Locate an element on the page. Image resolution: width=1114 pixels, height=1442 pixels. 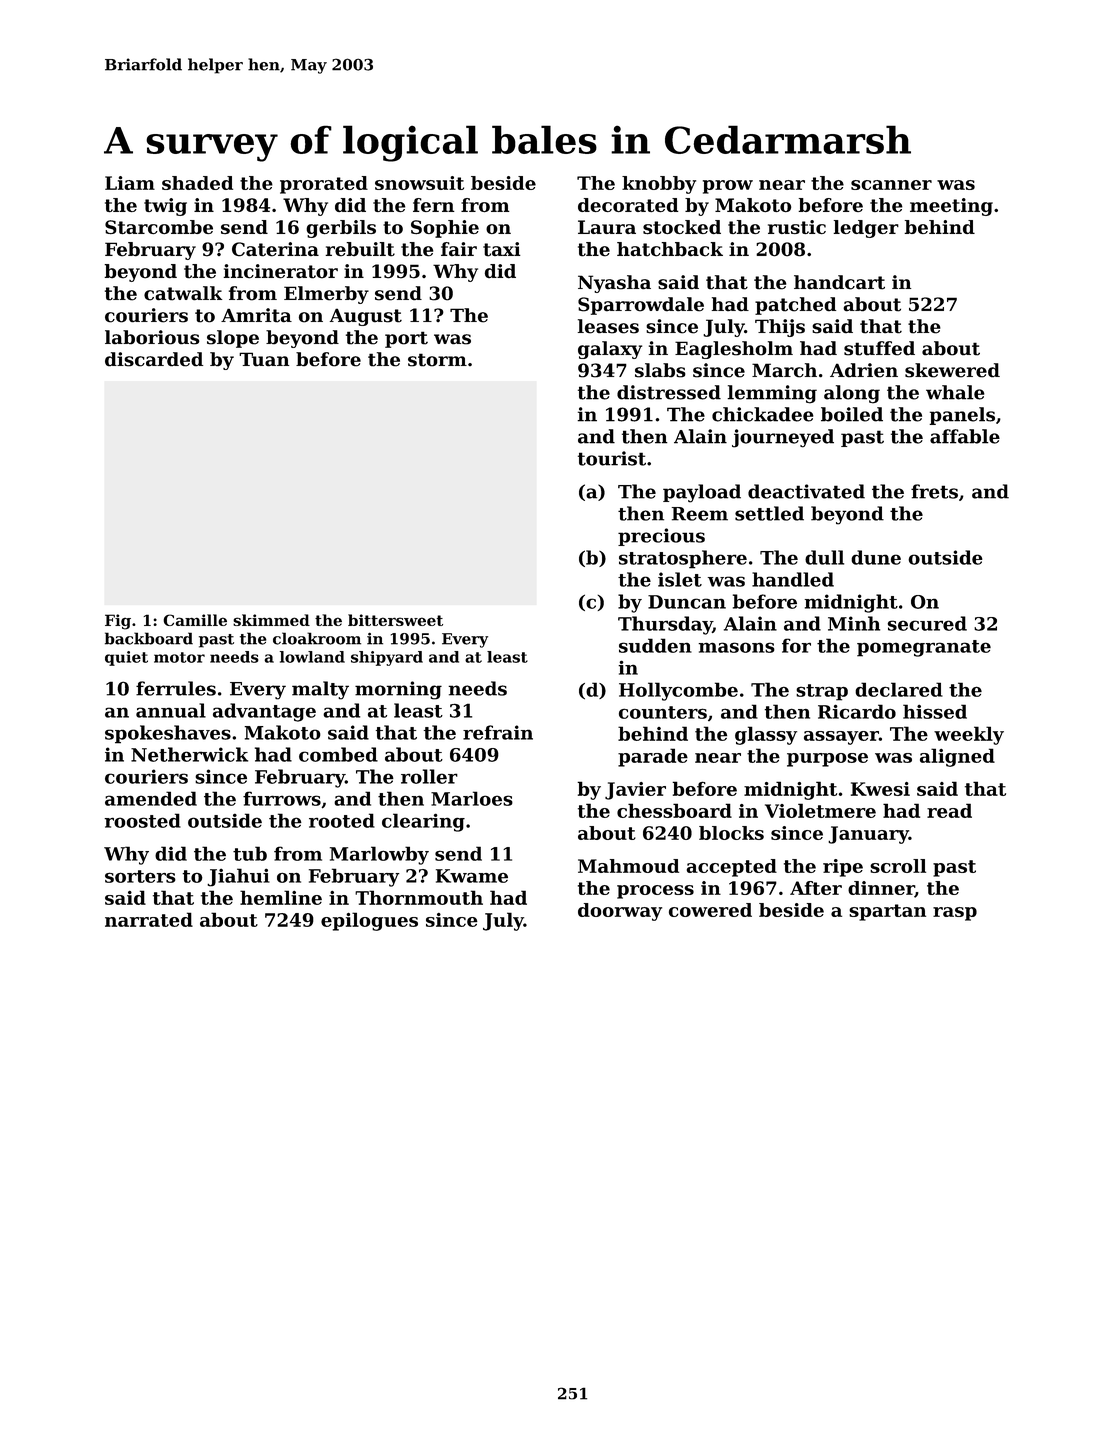
doorway is located at coordinates (620, 912).
